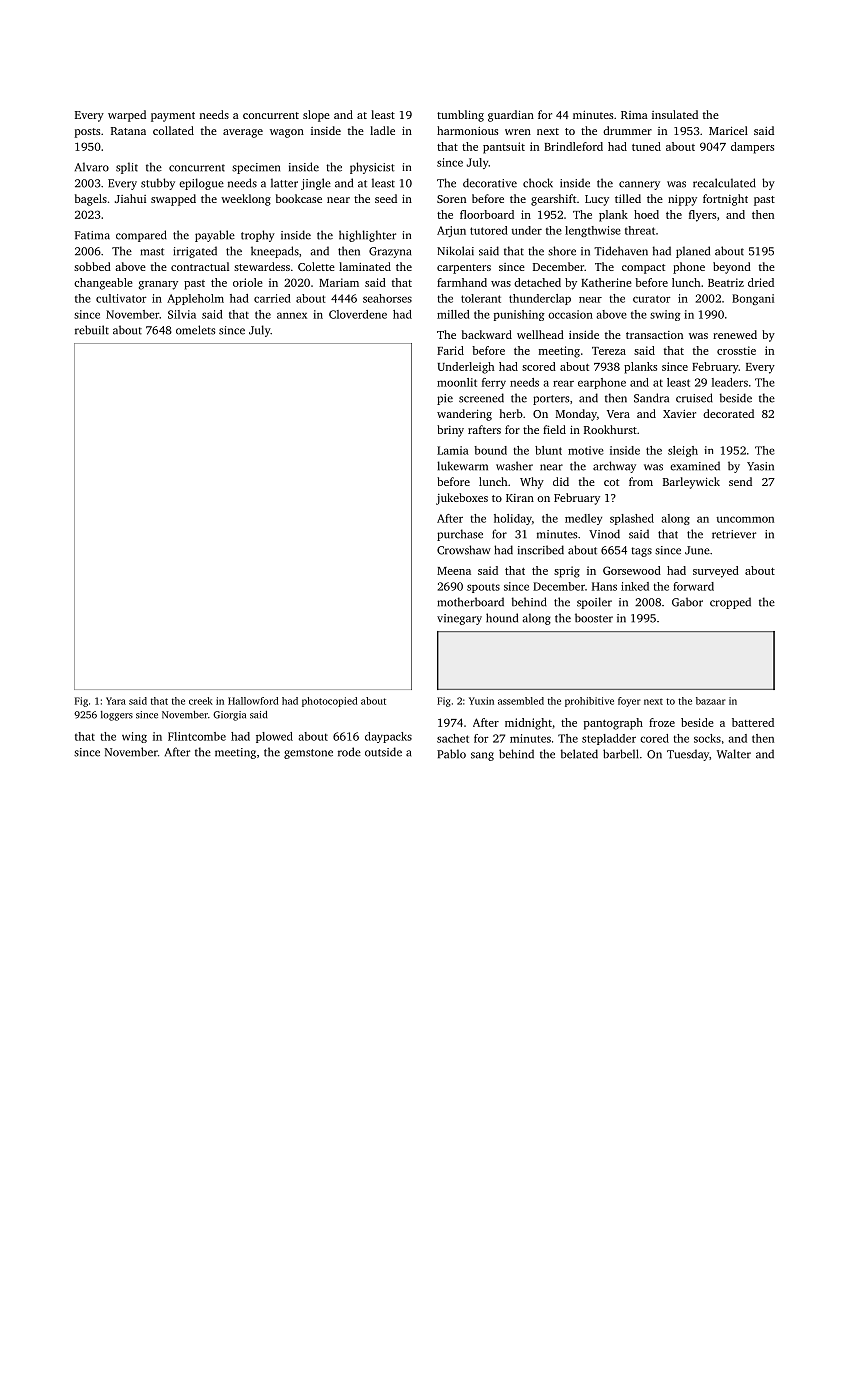  What do you see at coordinates (460, 535) in the screenshot?
I see `purchase` at bounding box center [460, 535].
